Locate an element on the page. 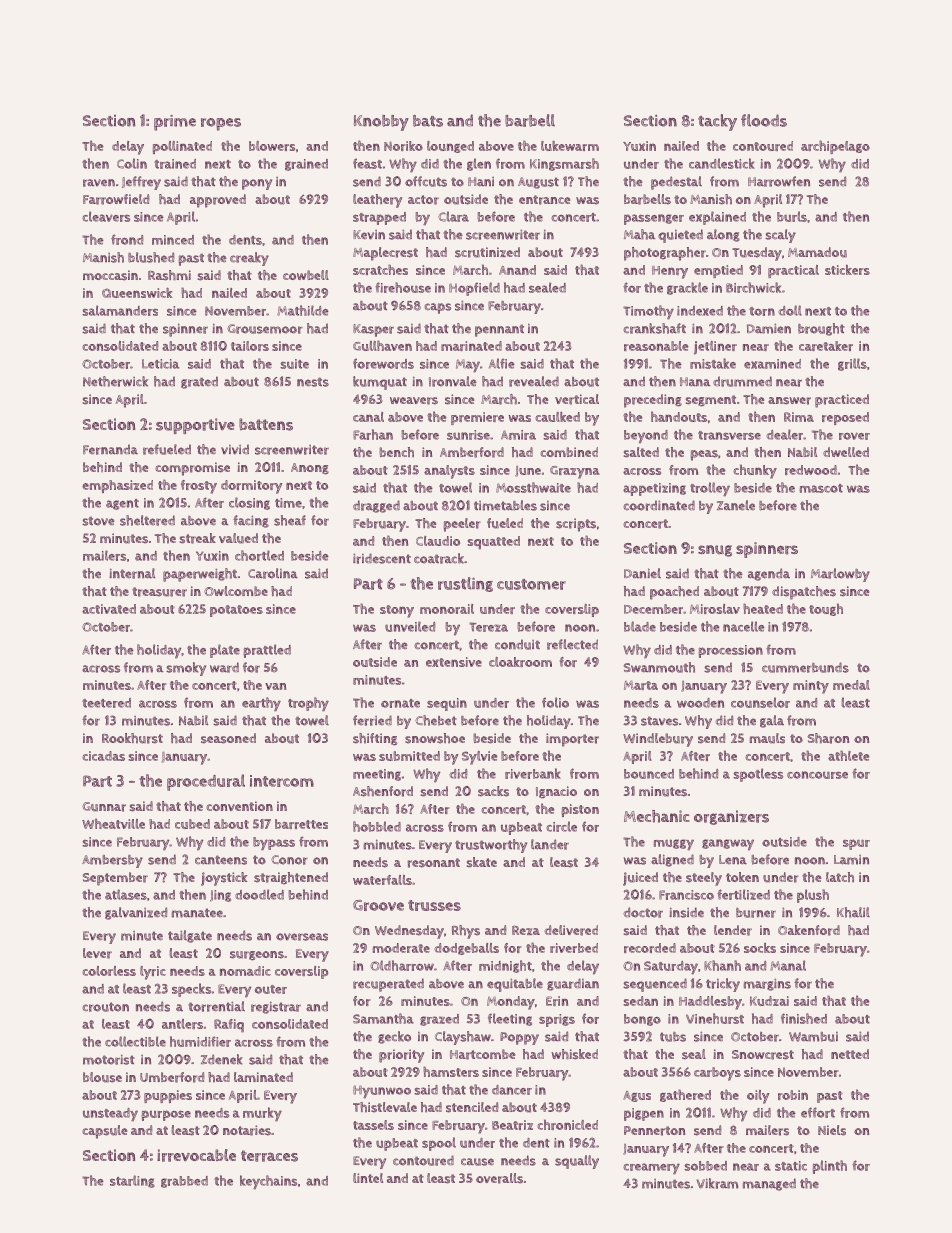 The height and width of the page is (1233, 952). ward is located at coordinates (224, 667).
